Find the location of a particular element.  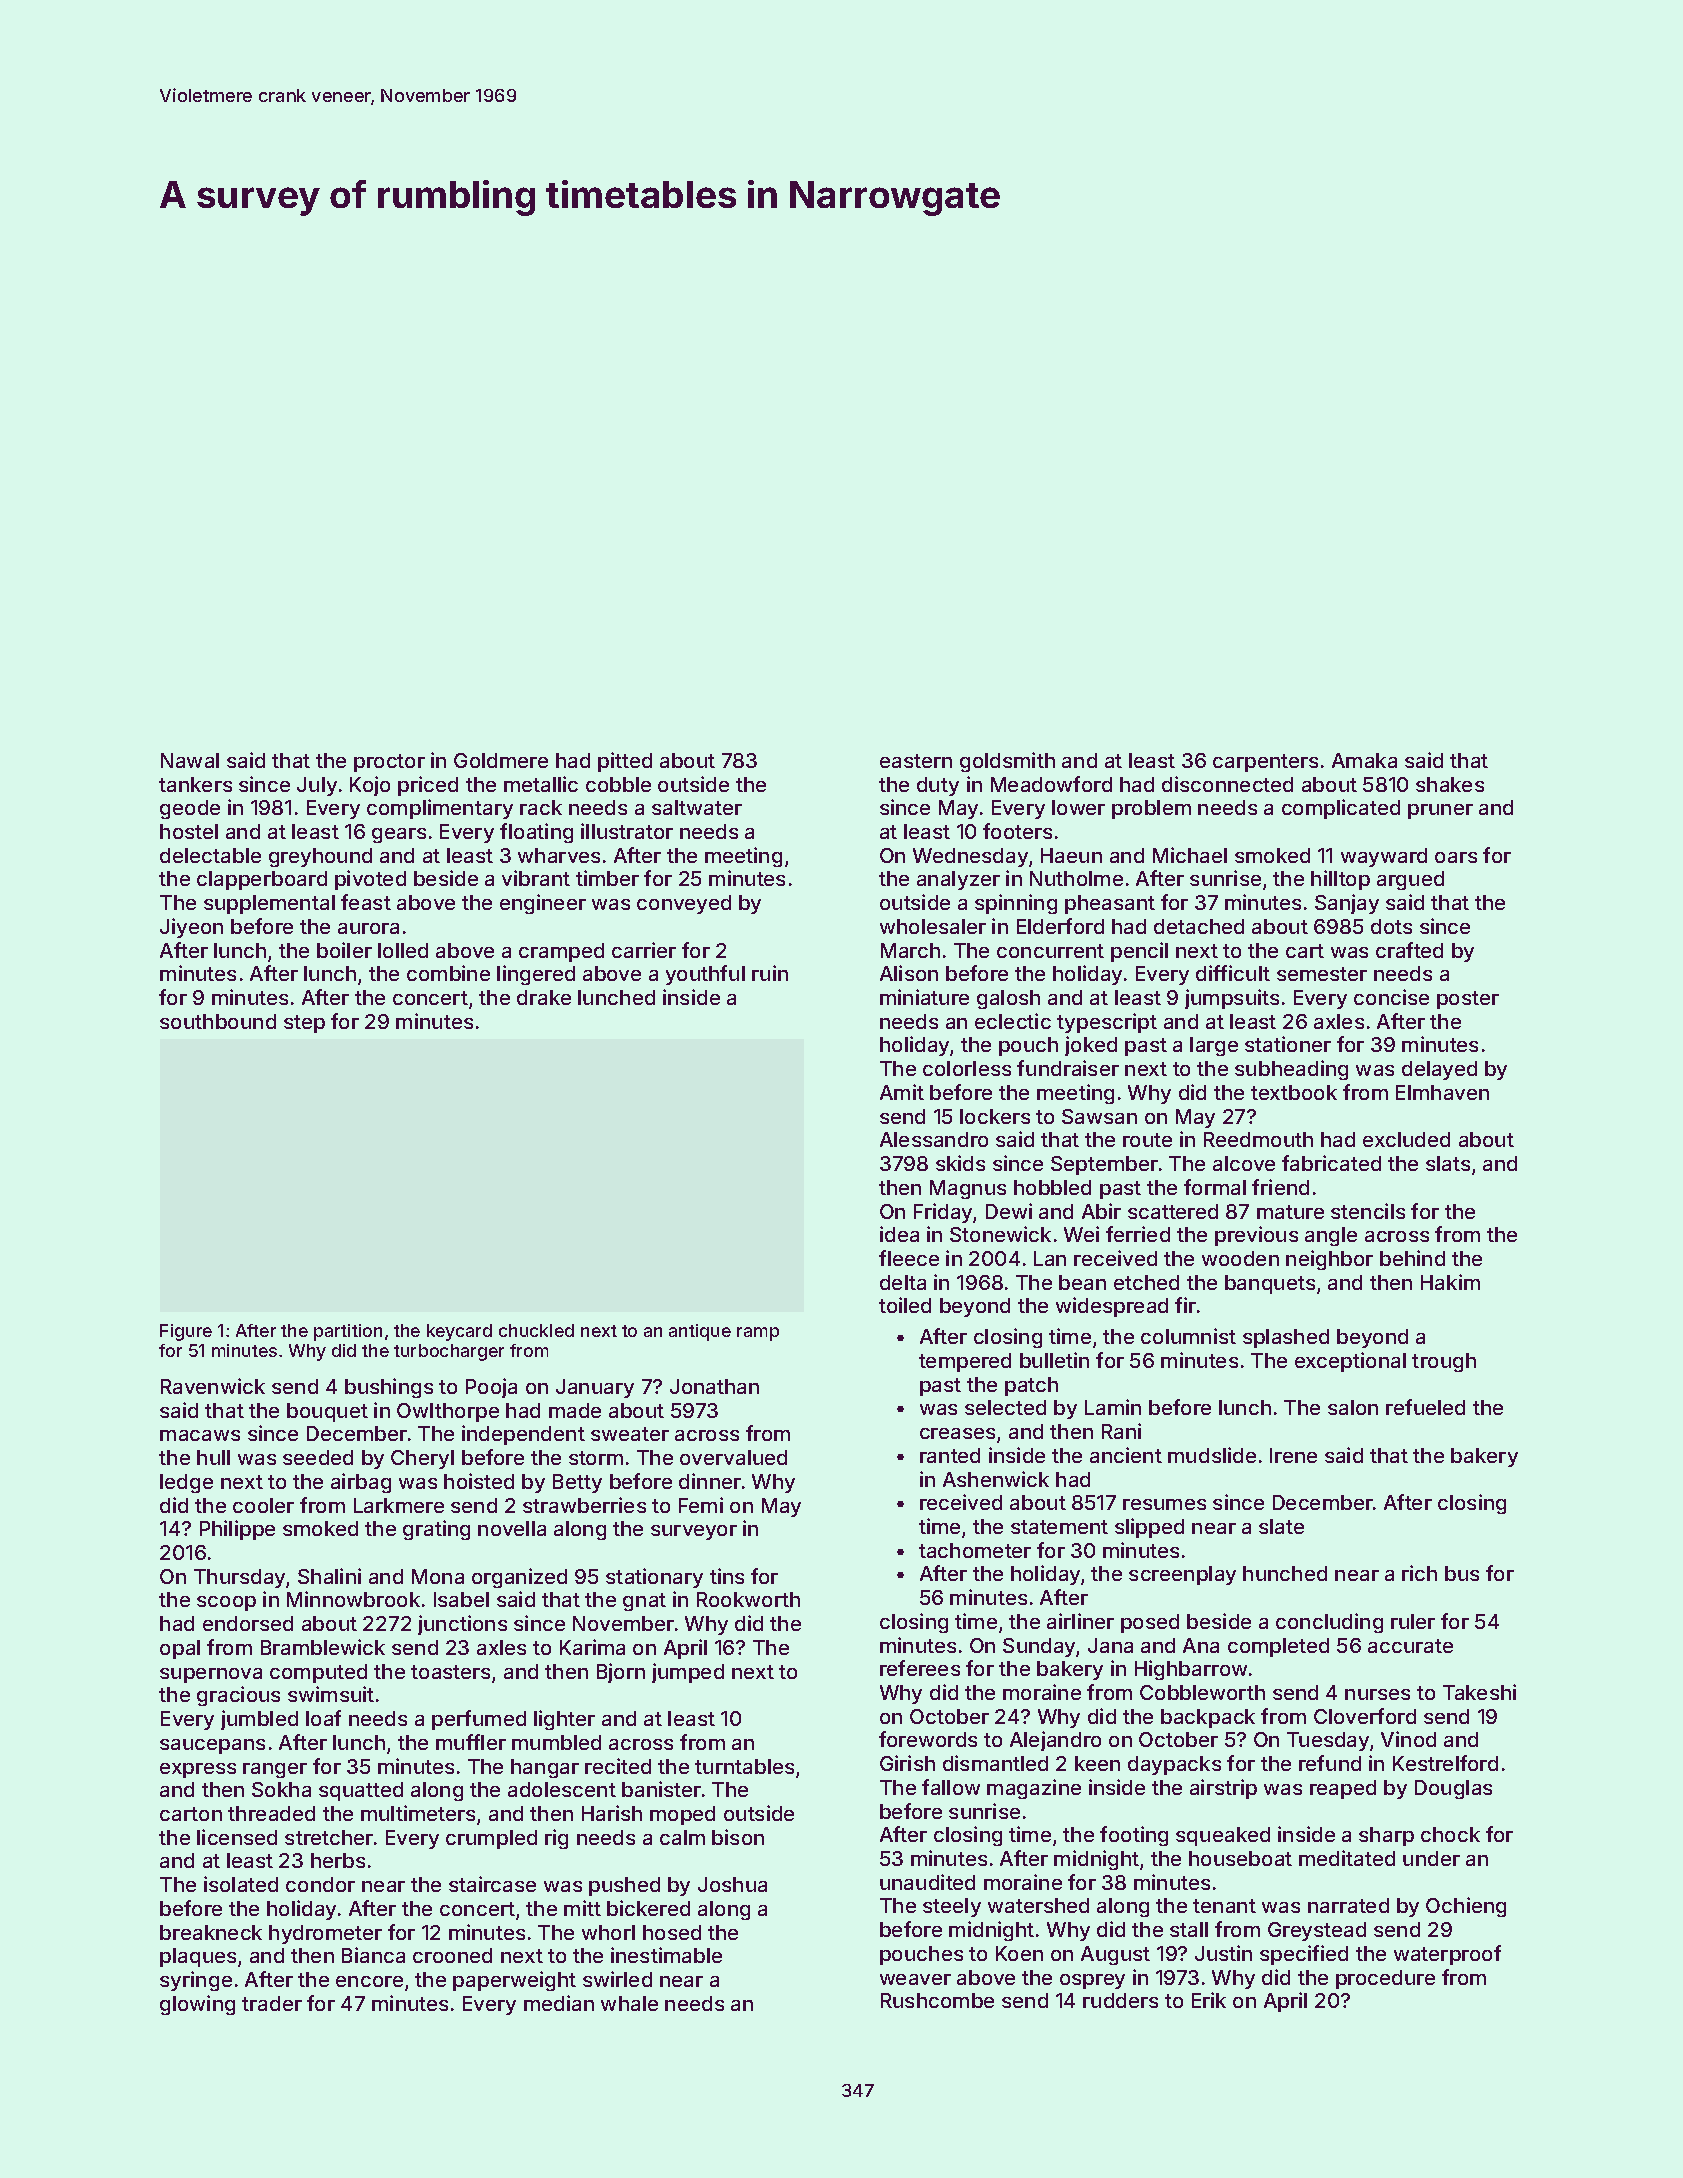

Rushcombe is located at coordinates (937, 2000).
